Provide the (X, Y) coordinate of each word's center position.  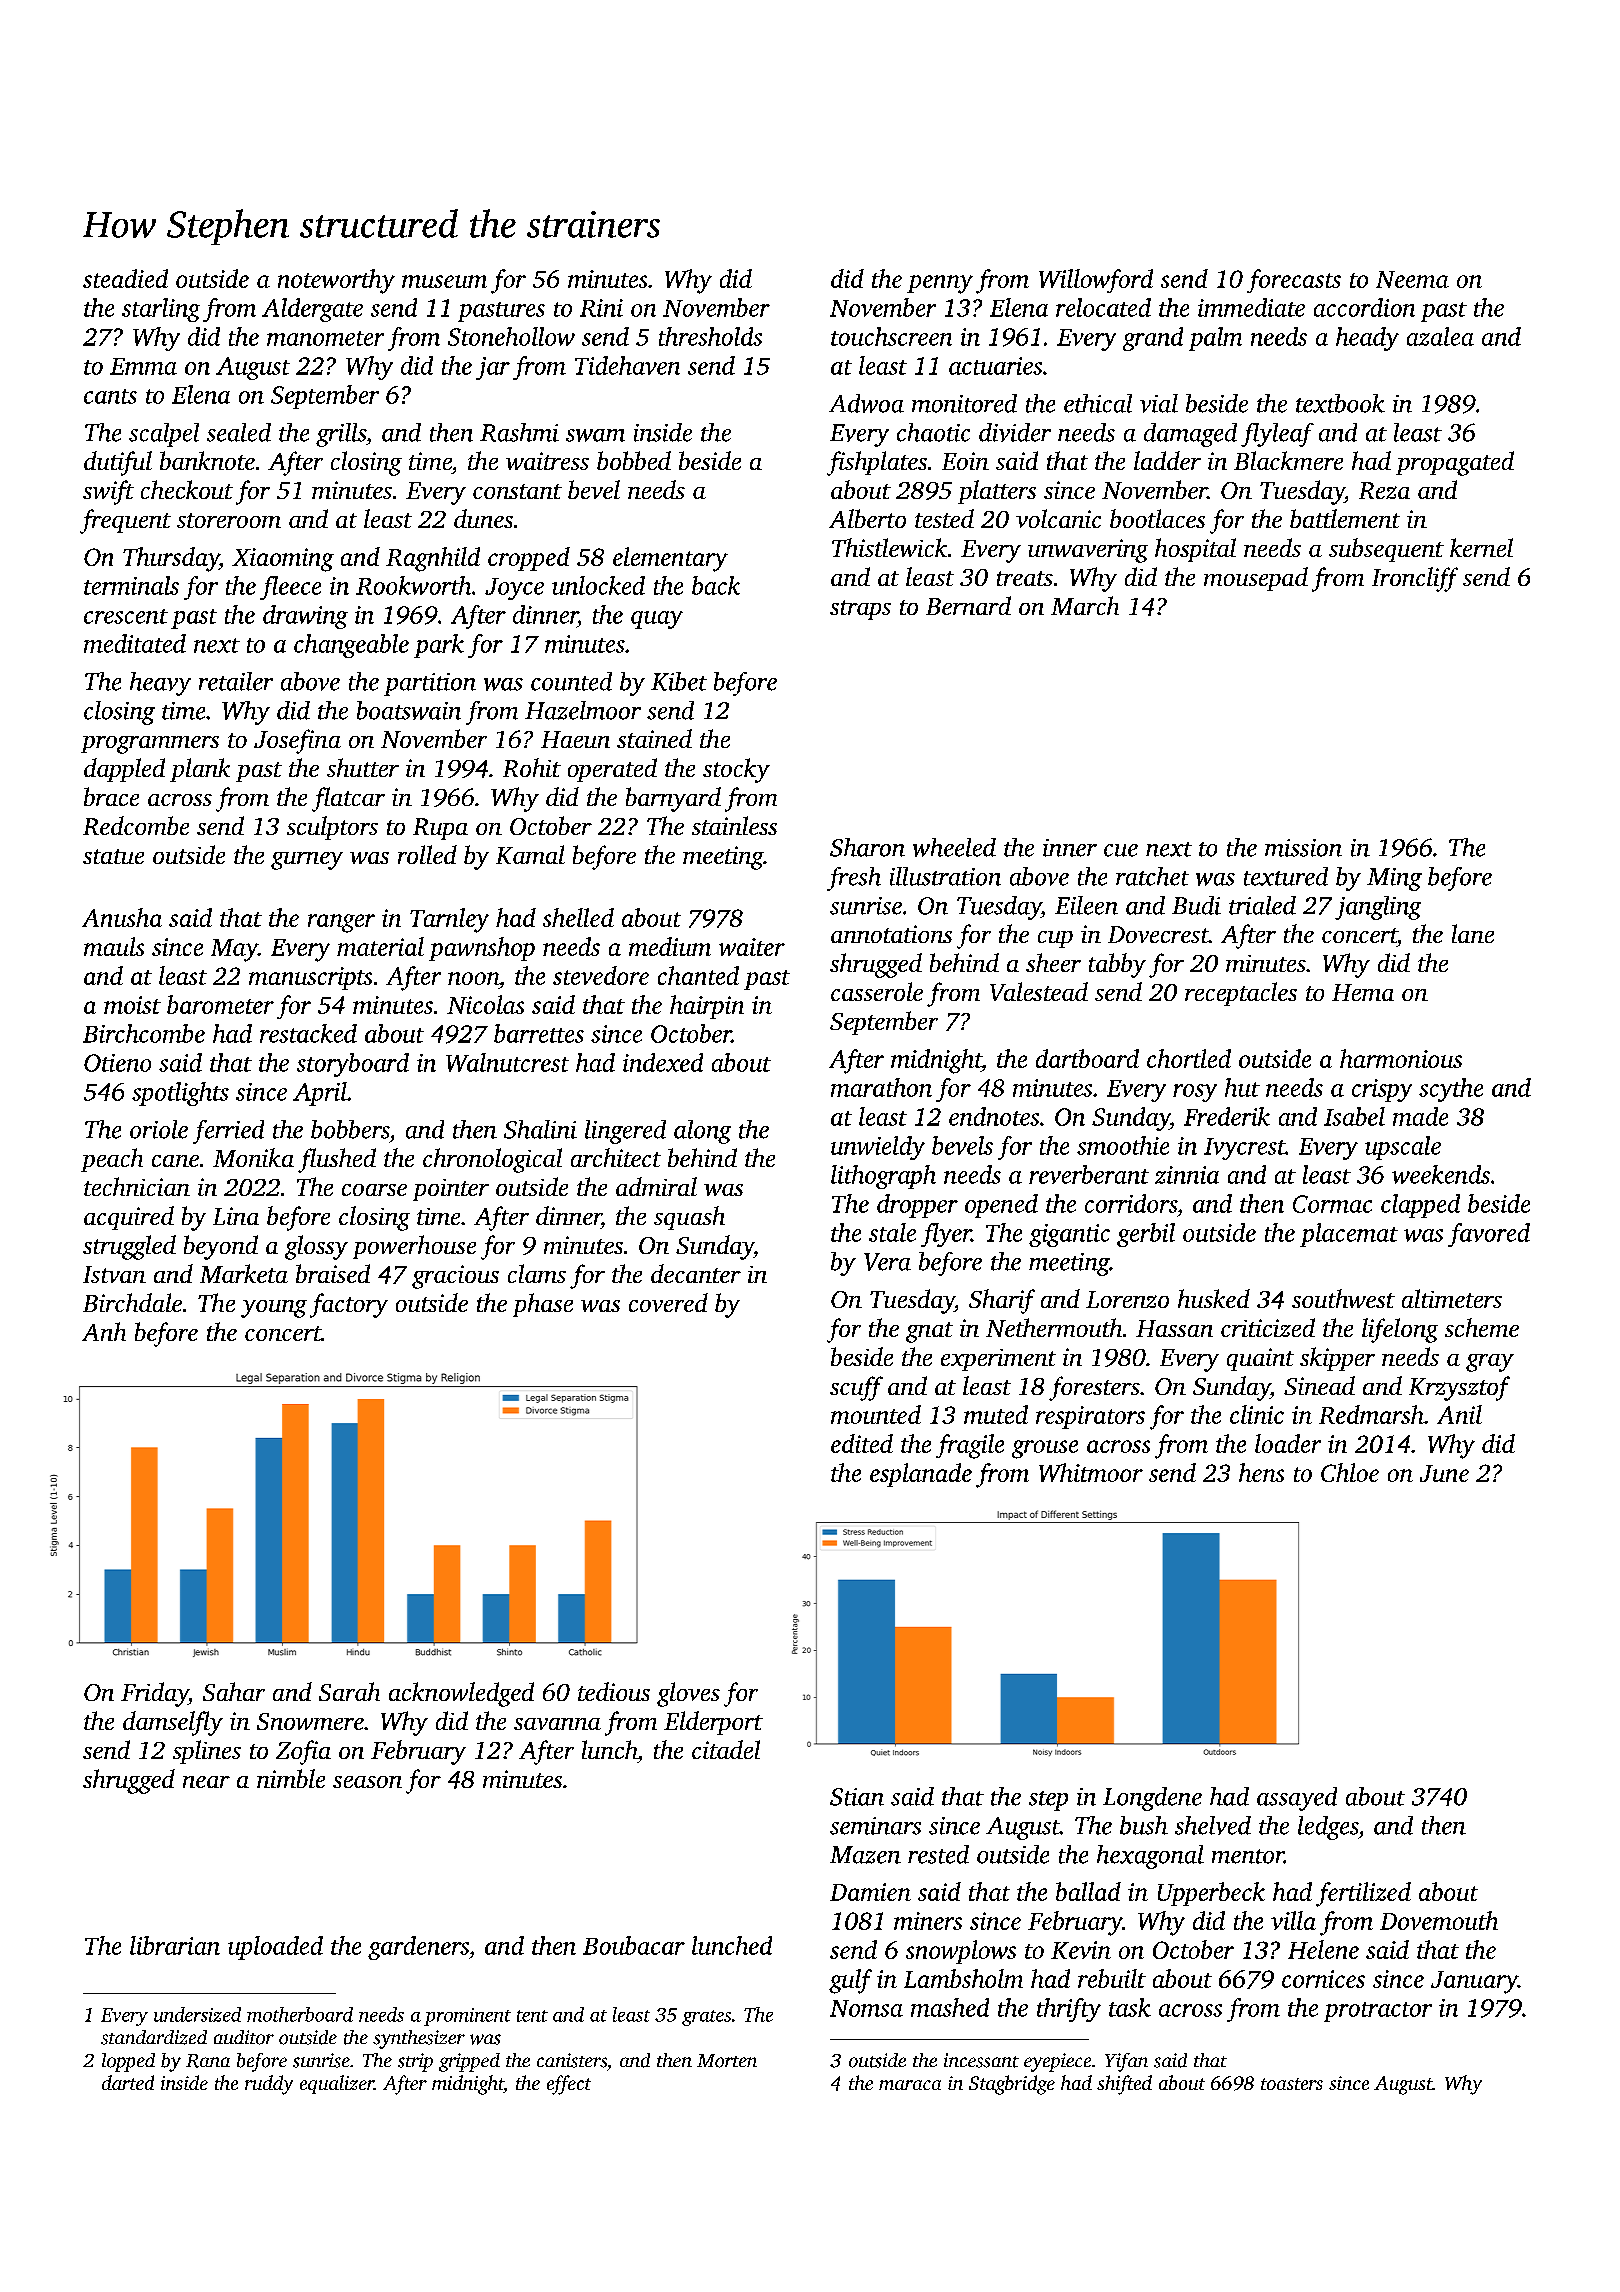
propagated (1455, 463)
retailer (236, 681)
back (716, 585)
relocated (1103, 307)
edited (862, 1443)
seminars (875, 1826)
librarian (175, 1945)
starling (161, 310)
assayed (1297, 1799)
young (274, 1309)
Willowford (1096, 281)
